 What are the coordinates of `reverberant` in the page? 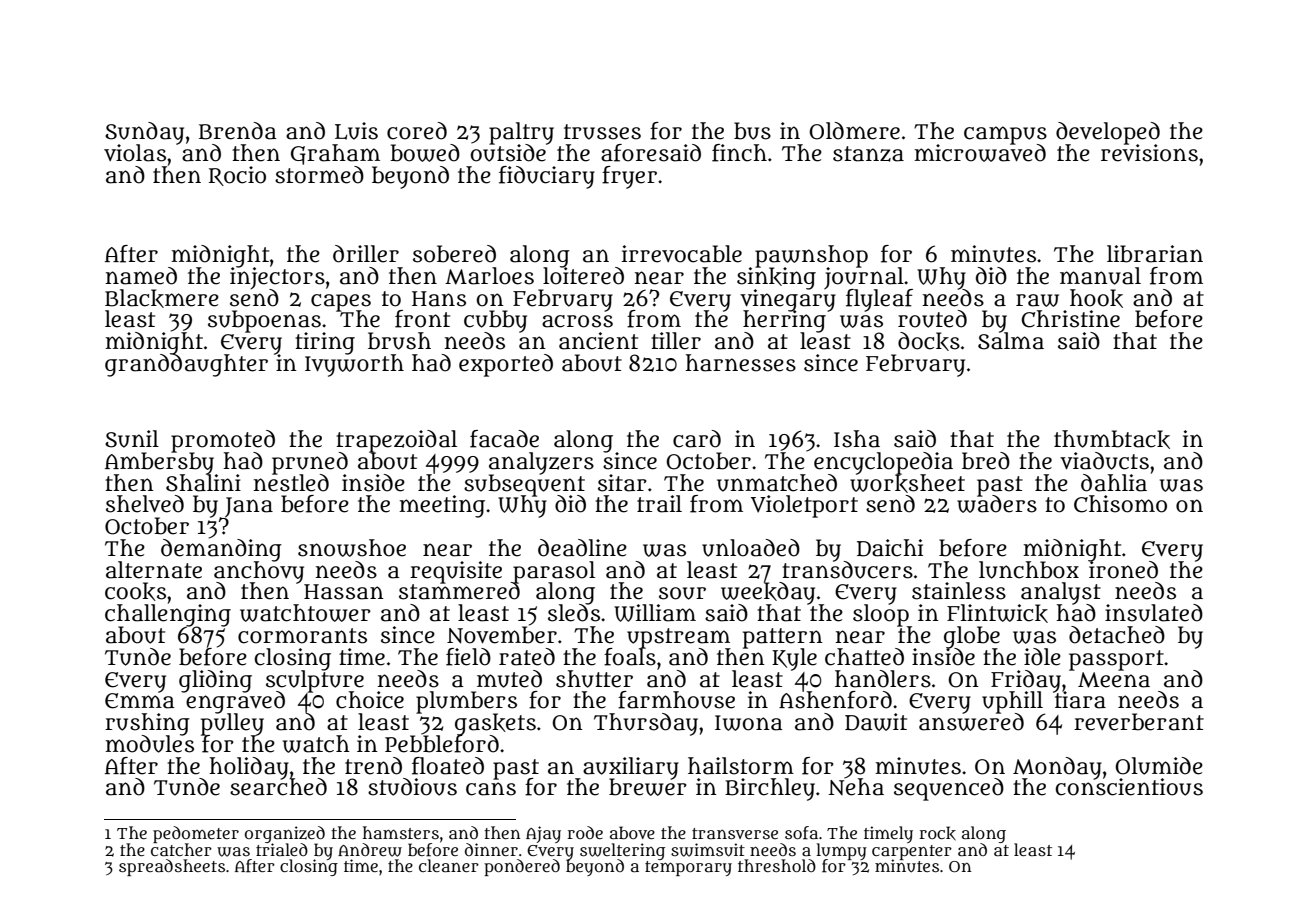 It's located at (1139, 722).
